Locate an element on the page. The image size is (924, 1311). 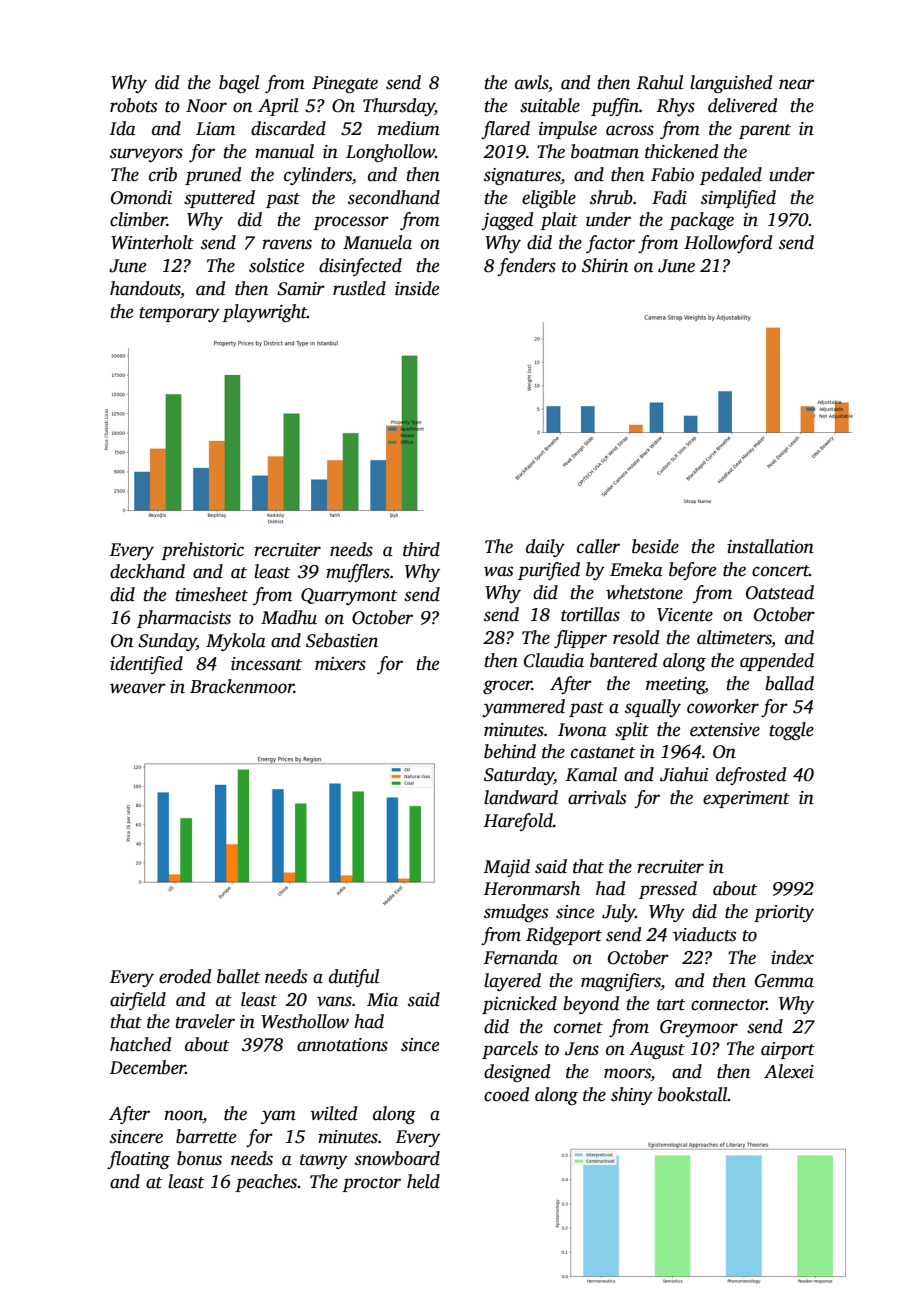
Majid is located at coordinates (506, 868).
